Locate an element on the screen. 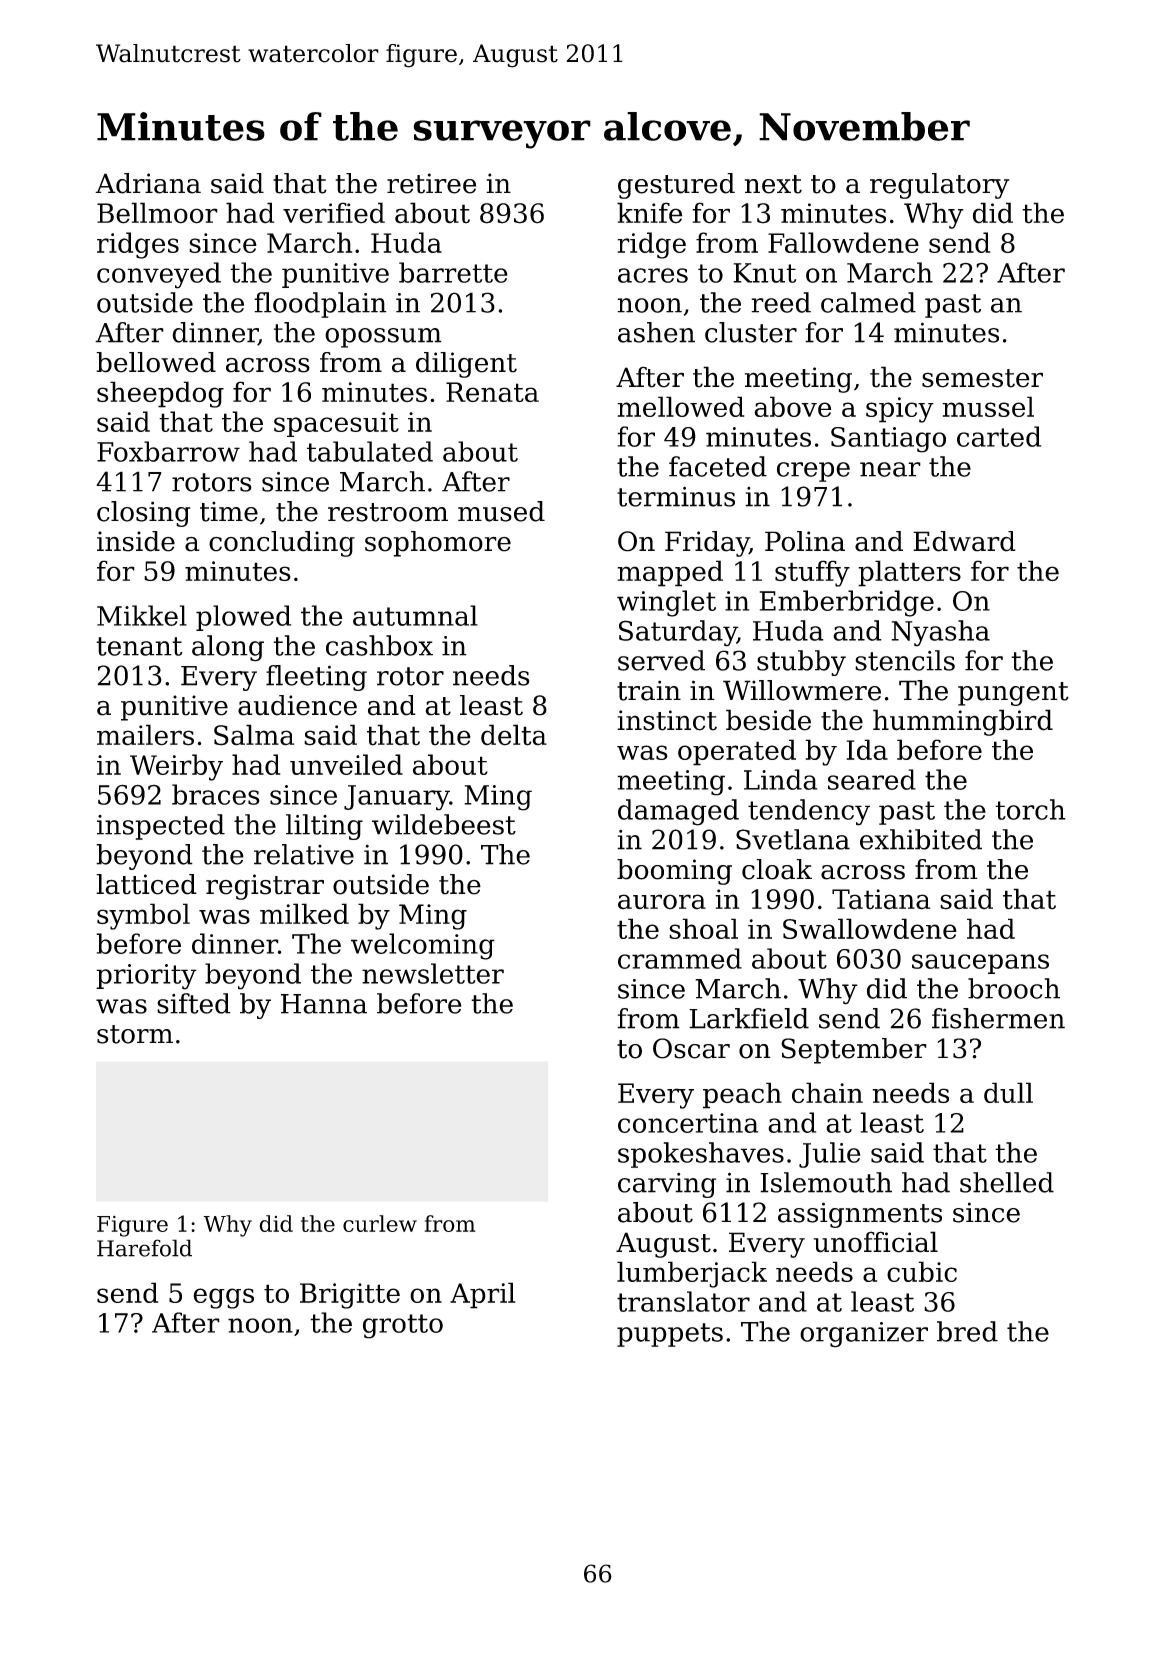 This screenshot has width=1165, height=1654. shelled is located at coordinates (1007, 1182).
